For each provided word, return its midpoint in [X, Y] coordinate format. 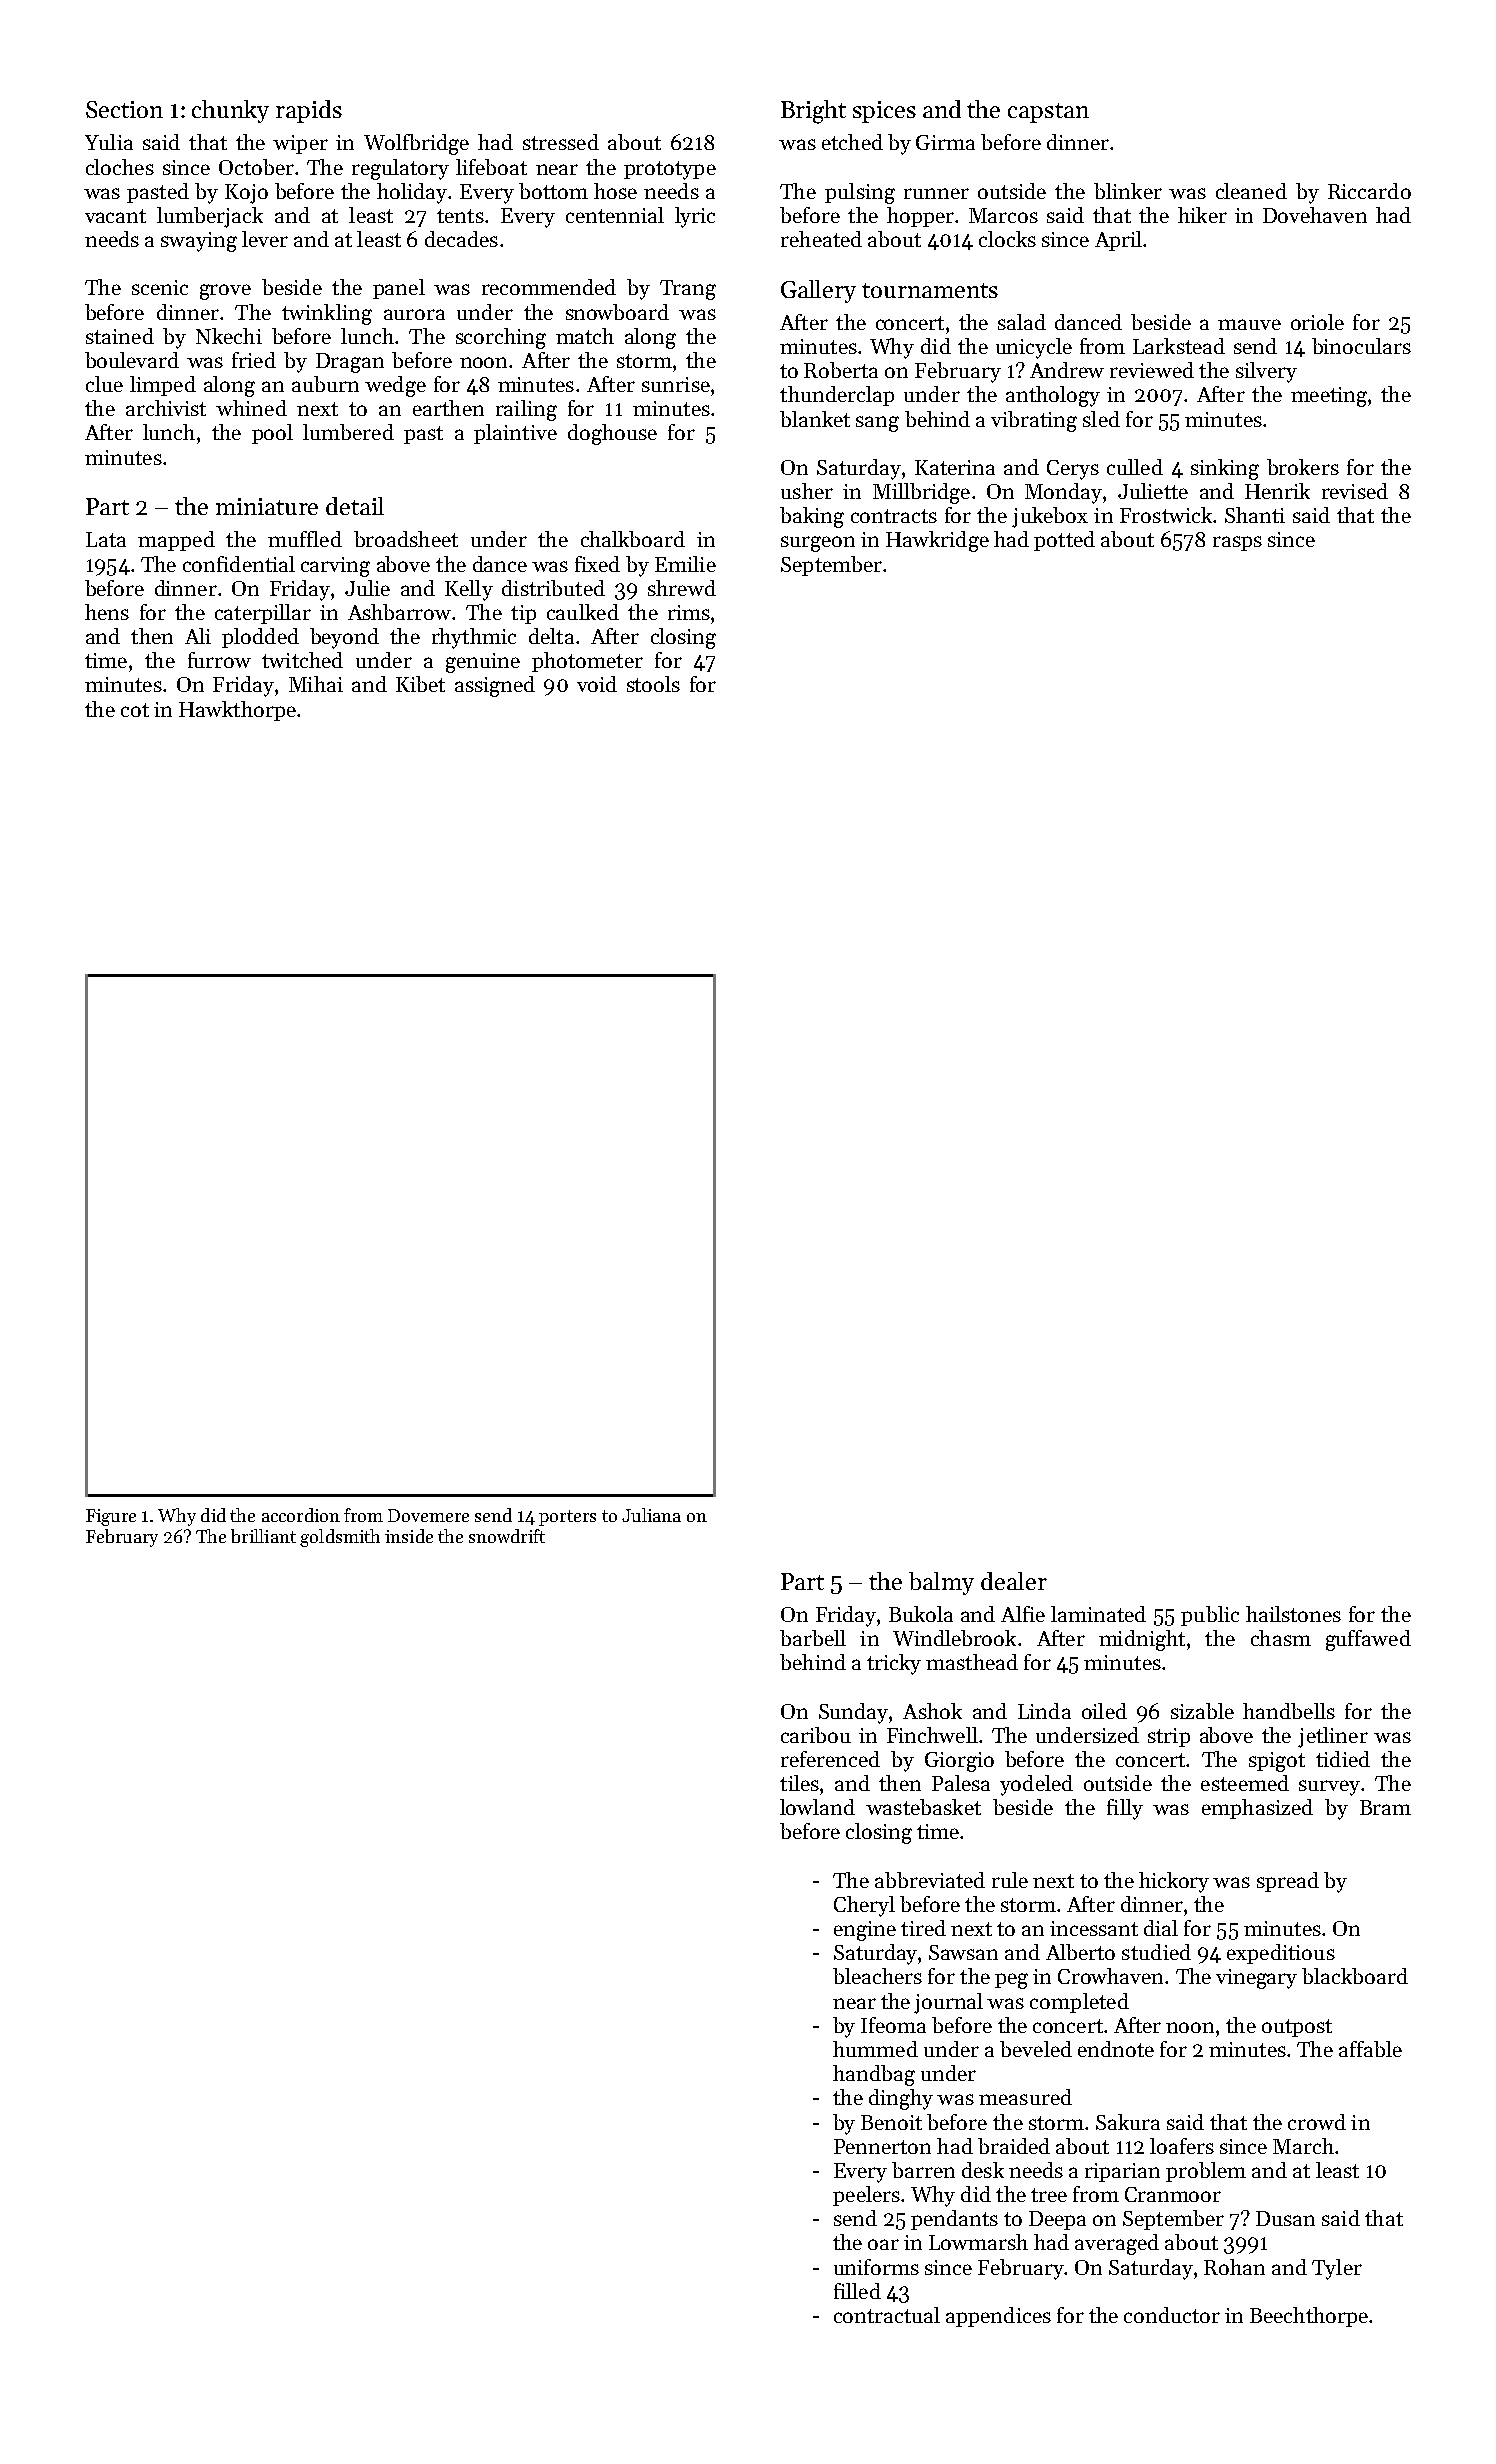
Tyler [1337, 2269]
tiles [799, 1783]
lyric [695, 217]
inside [409, 1536]
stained [120, 336]
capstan [1048, 113]
